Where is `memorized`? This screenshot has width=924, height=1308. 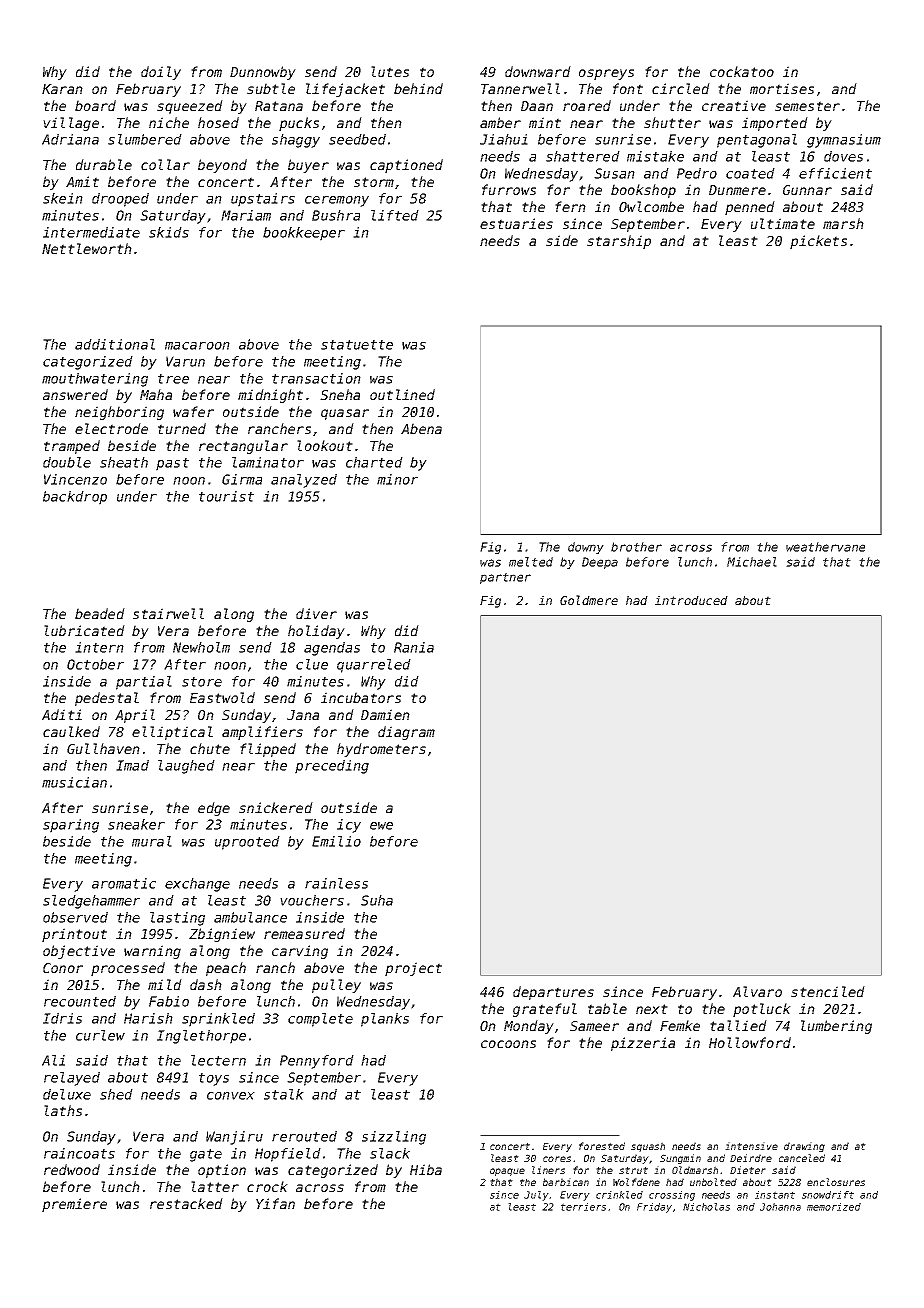 memorized is located at coordinates (834, 1207).
